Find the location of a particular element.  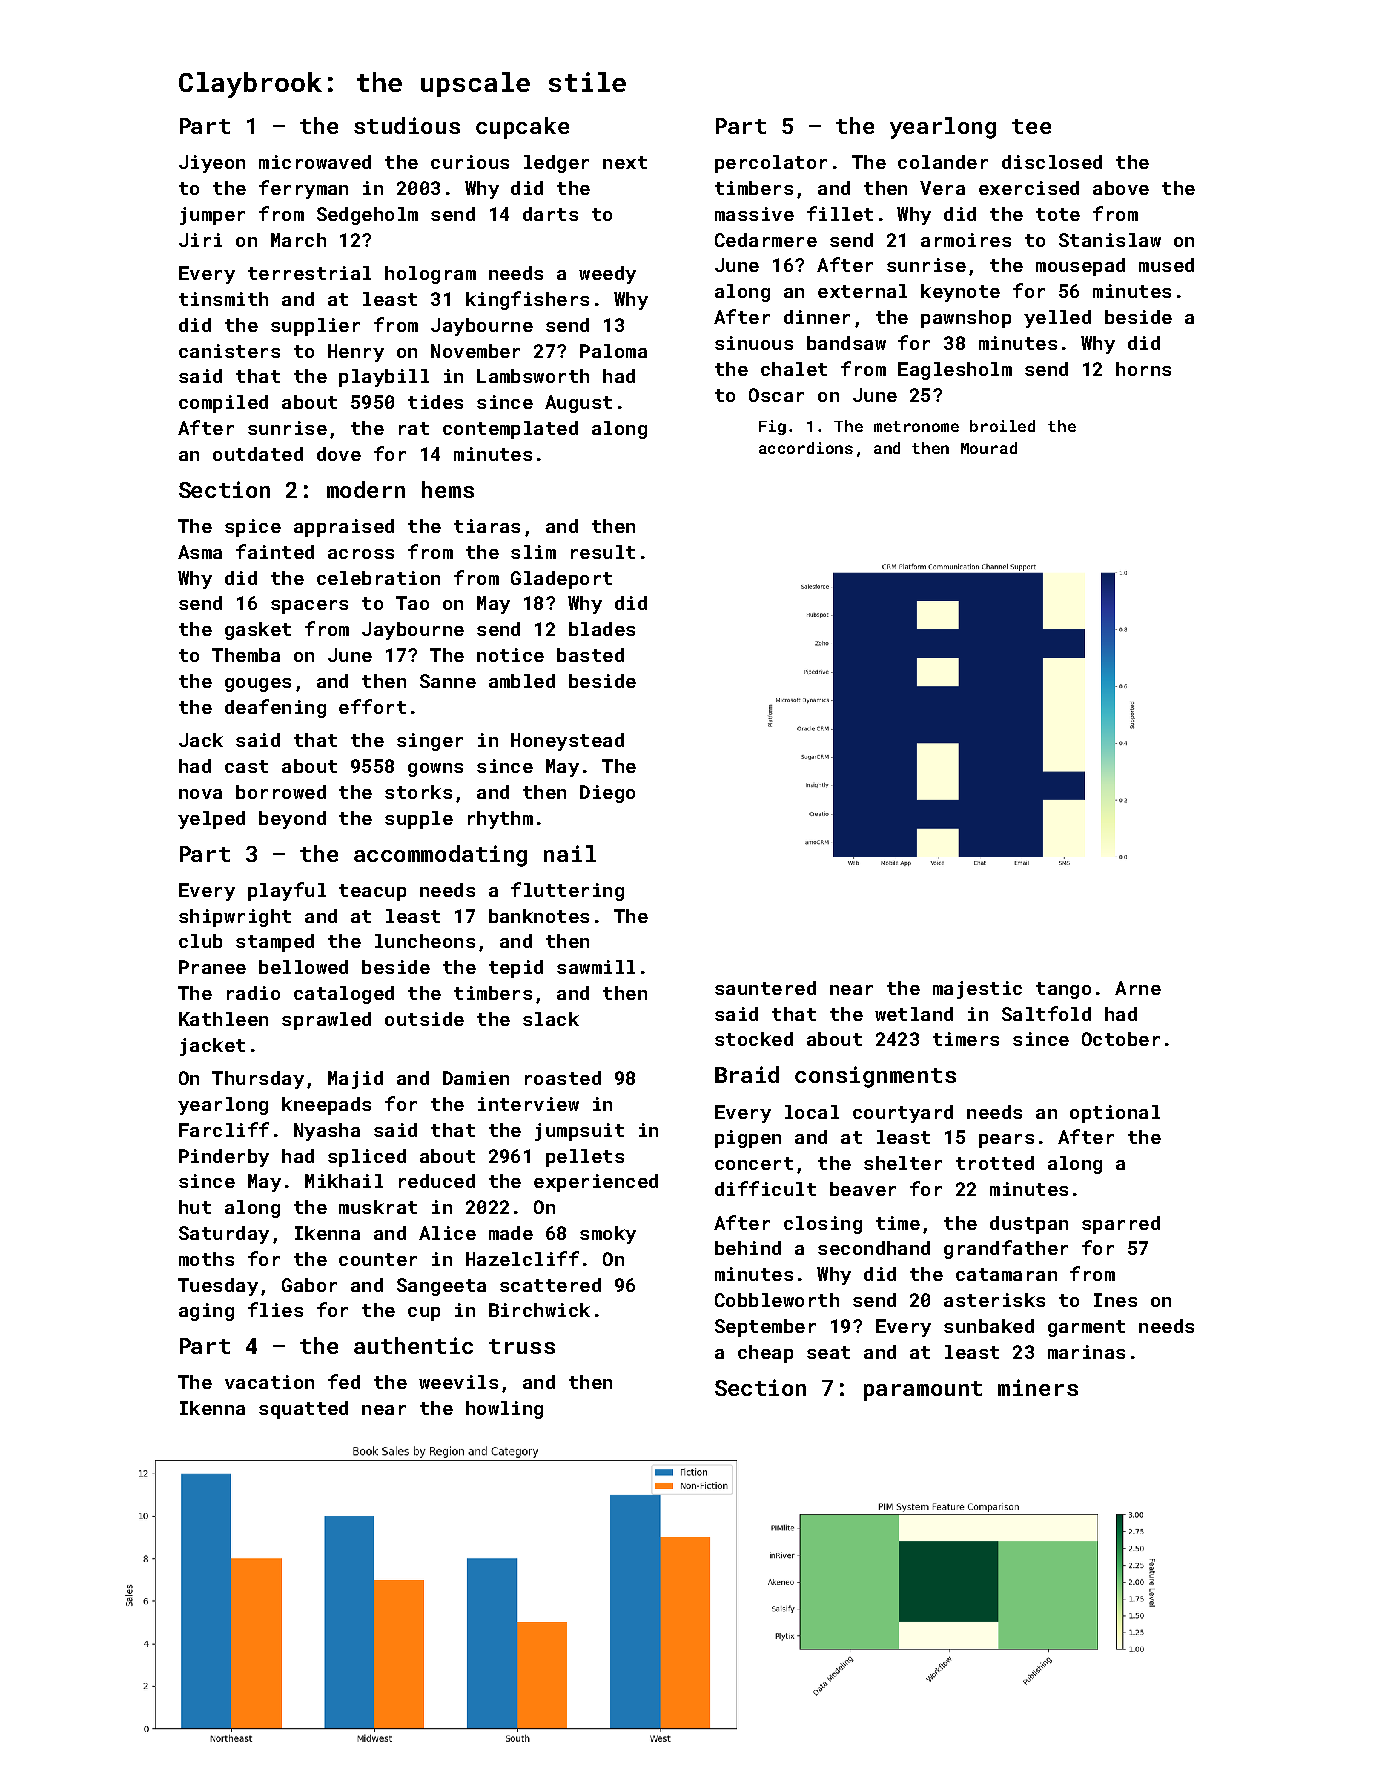

luncheons is located at coordinates (425, 941).
